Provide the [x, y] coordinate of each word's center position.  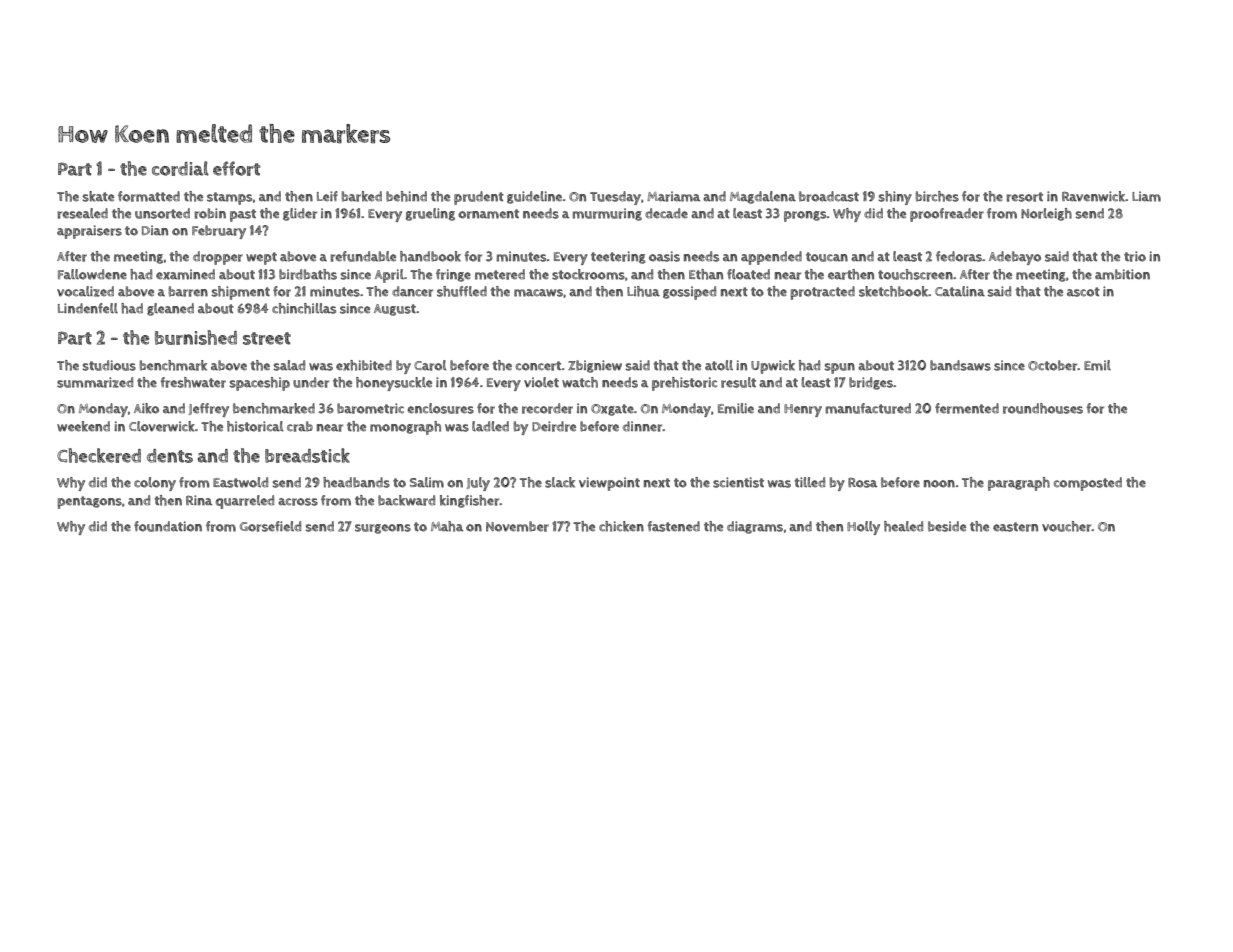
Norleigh [1046, 214]
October [1053, 365]
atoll [719, 365]
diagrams [755, 527]
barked [362, 196]
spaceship [259, 384]
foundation [168, 526]
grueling [430, 214]
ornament [488, 214]
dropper [218, 258]
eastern [1015, 527]
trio [1135, 256]
